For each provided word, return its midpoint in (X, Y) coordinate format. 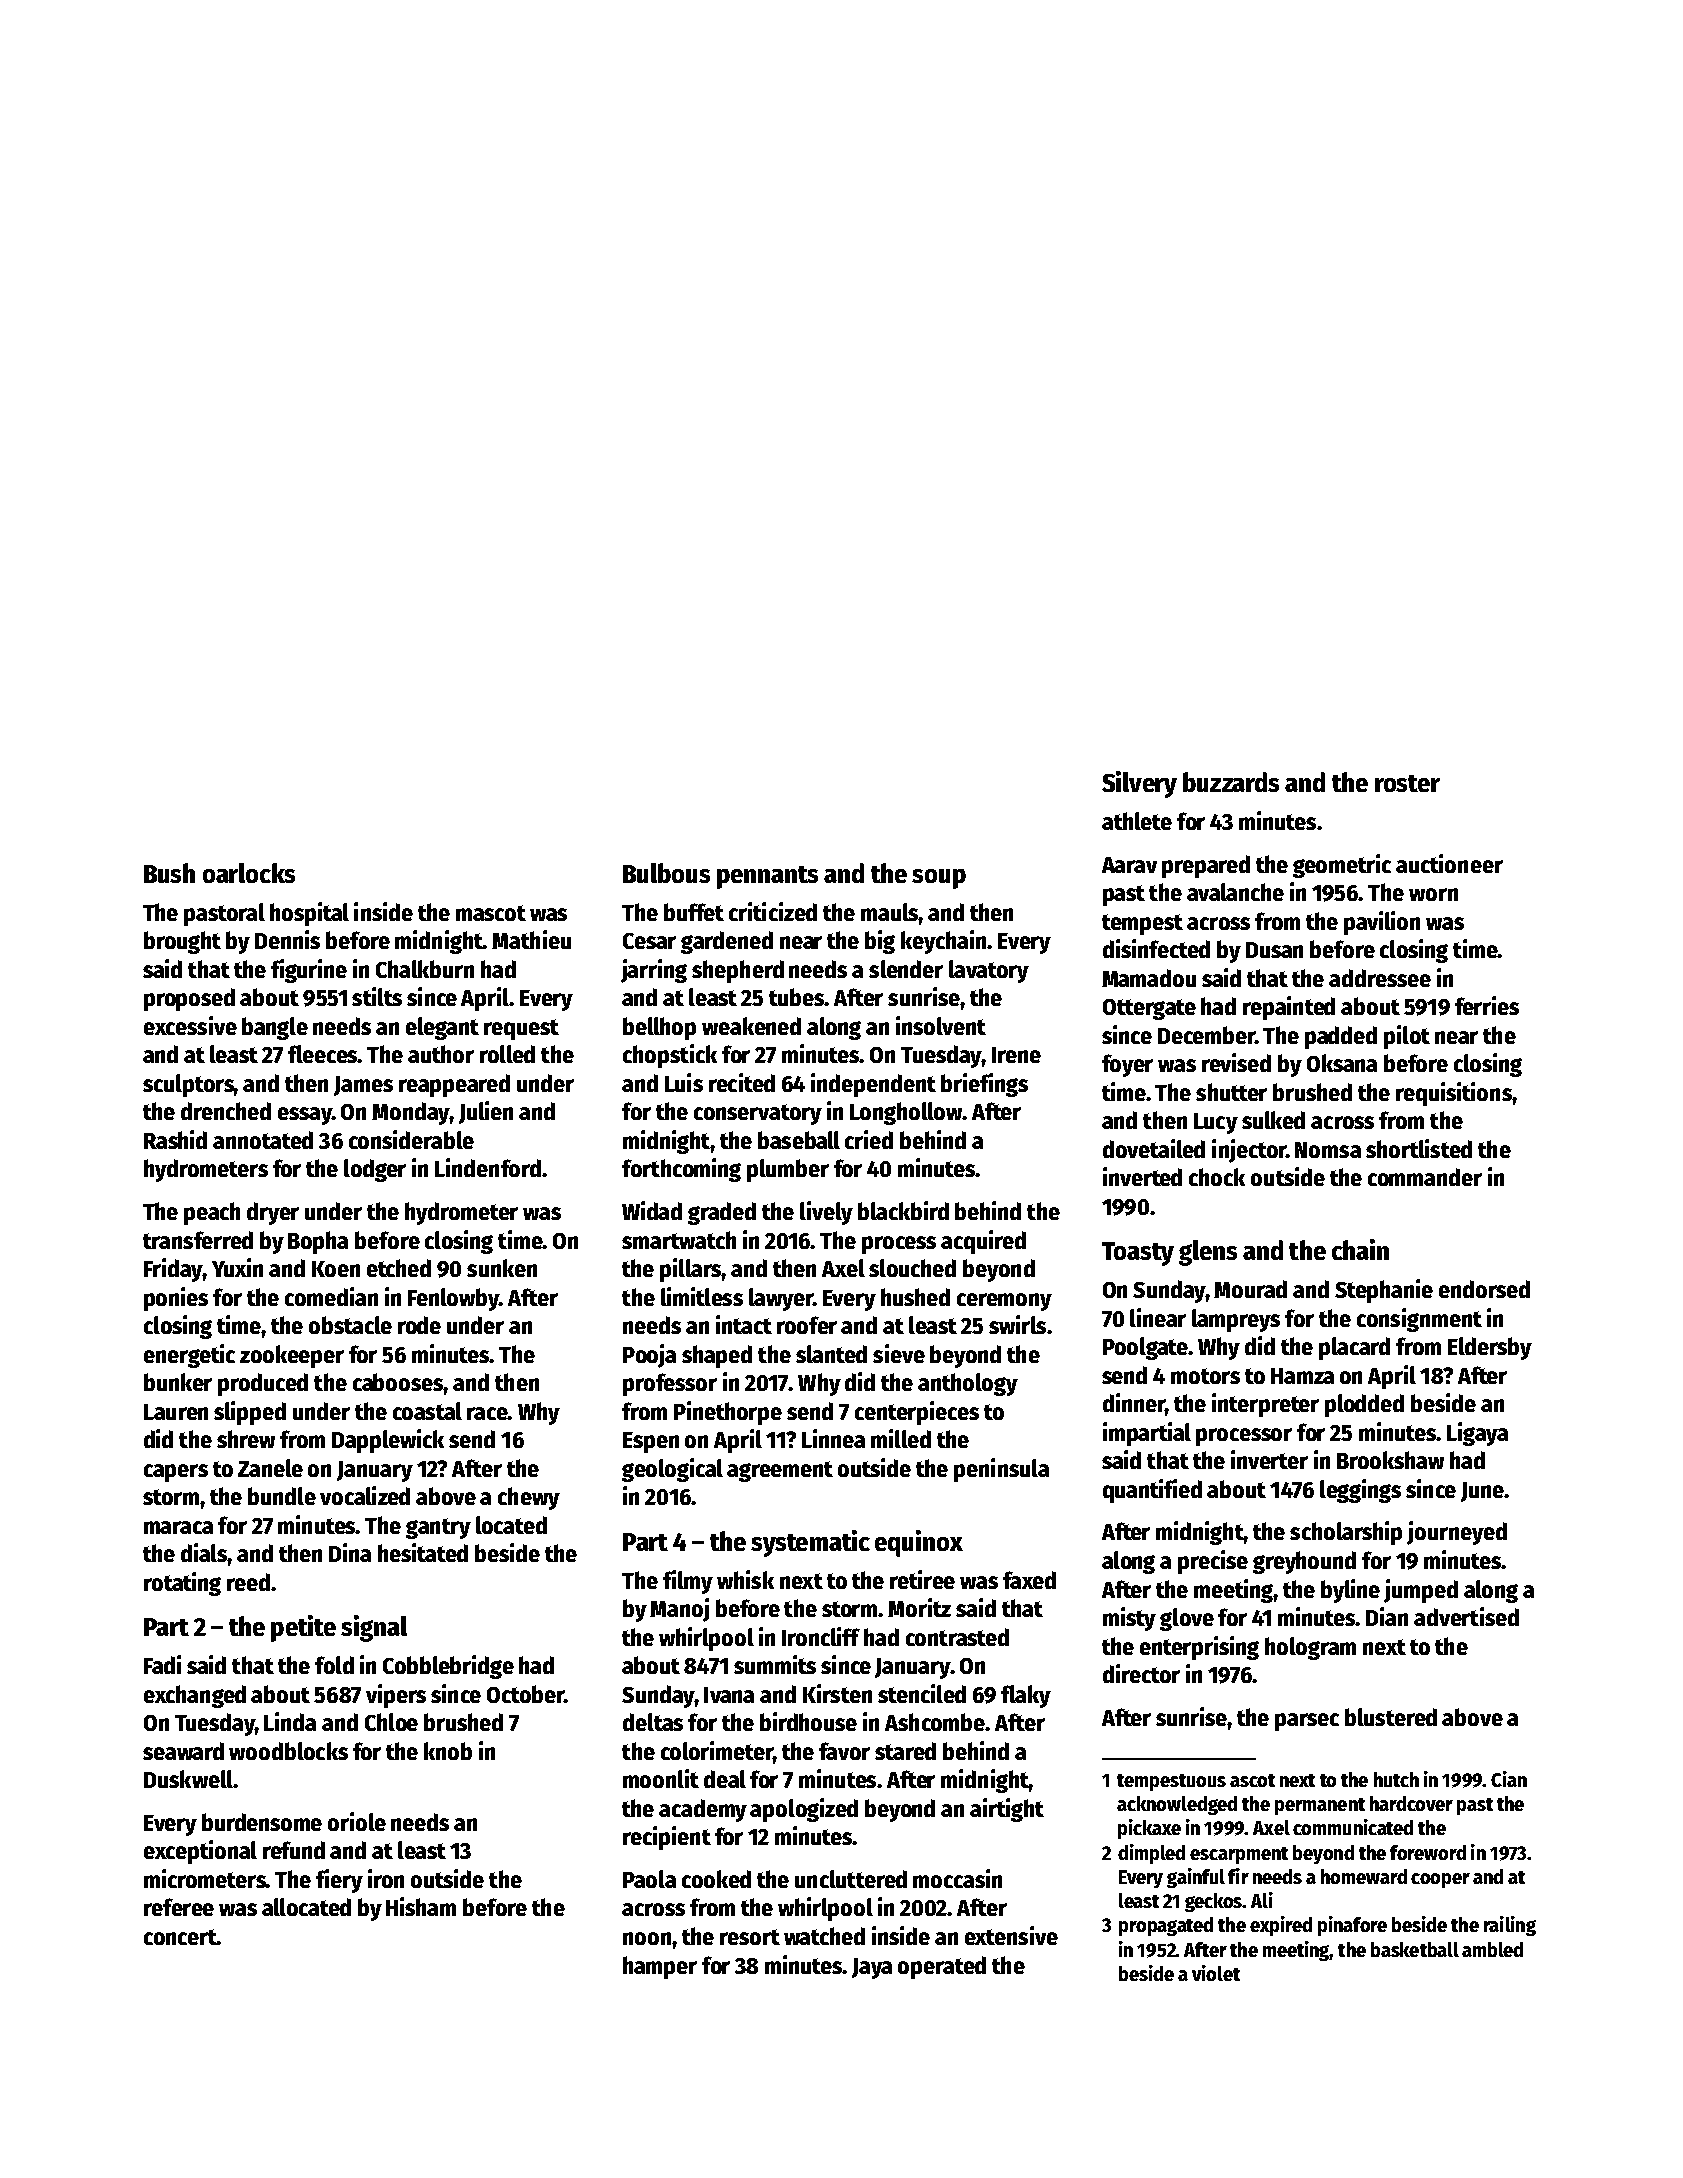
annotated (263, 1140)
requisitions (1454, 1094)
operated (942, 1967)
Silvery (1139, 784)
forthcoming (681, 1170)
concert (180, 1937)
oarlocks (249, 873)
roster (1407, 783)
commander (1425, 1177)
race (487, 1413)
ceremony (1004, 1302)
